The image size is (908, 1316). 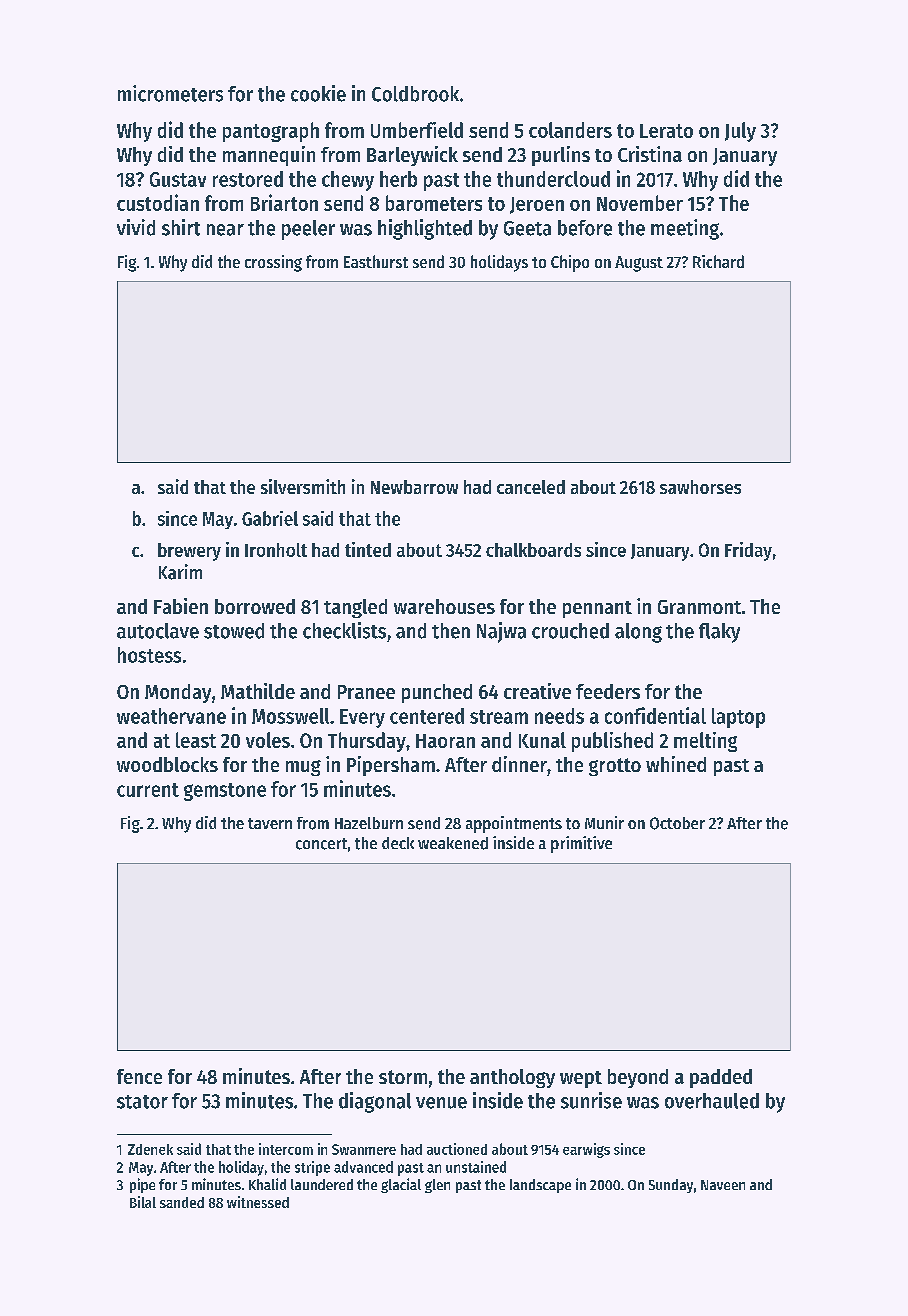 I want to click on weakened, so click(x=453, y=843).
